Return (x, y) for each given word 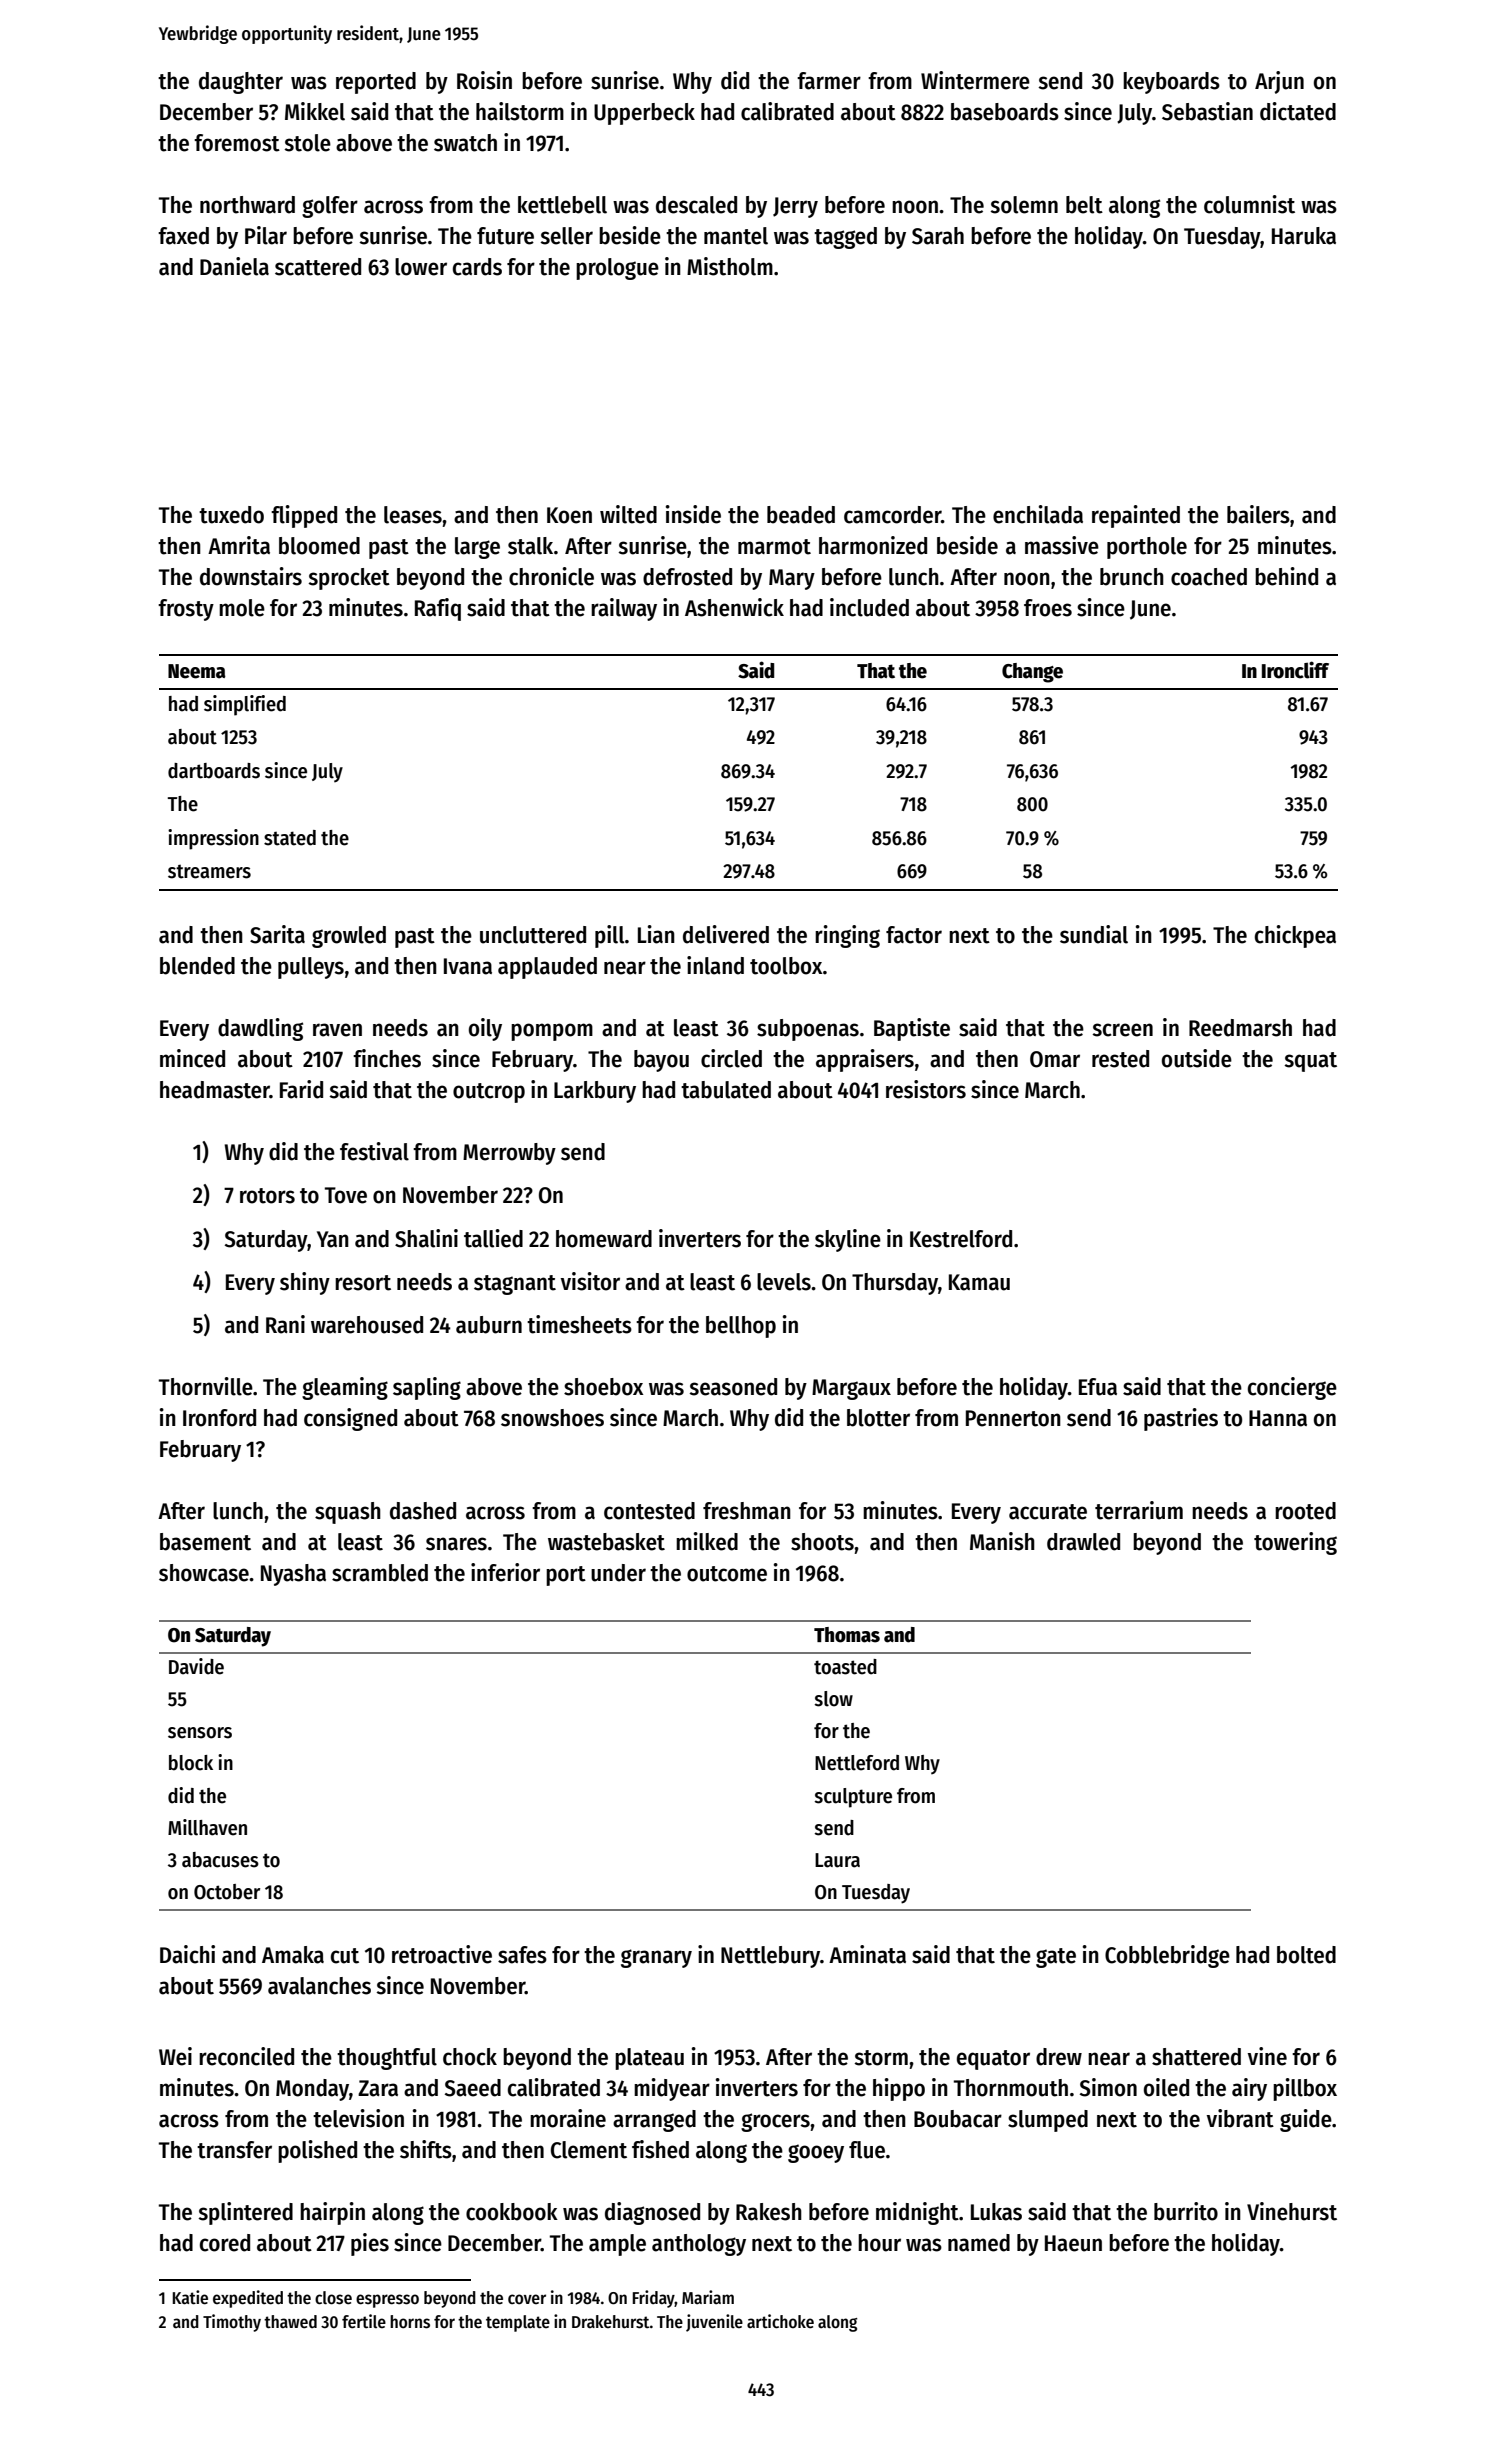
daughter (241, 83)
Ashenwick (734, 607)
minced (192, 1058)
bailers (1258, 514)
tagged (845, 238)
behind (1286, 576)
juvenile (714, 2323)
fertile (364, 2321)
